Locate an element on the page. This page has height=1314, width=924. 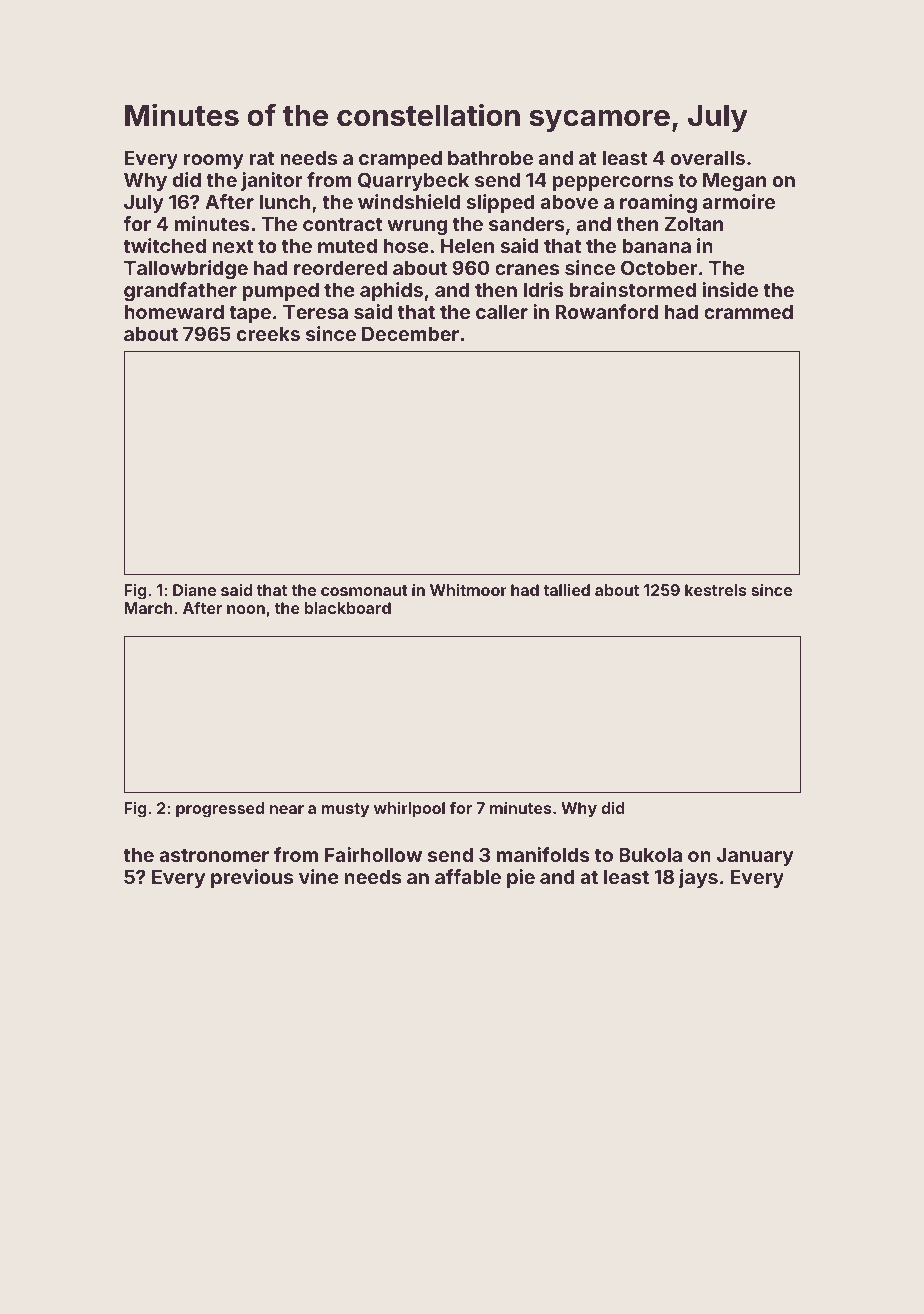
affable is located at coordinates (468, 876).
